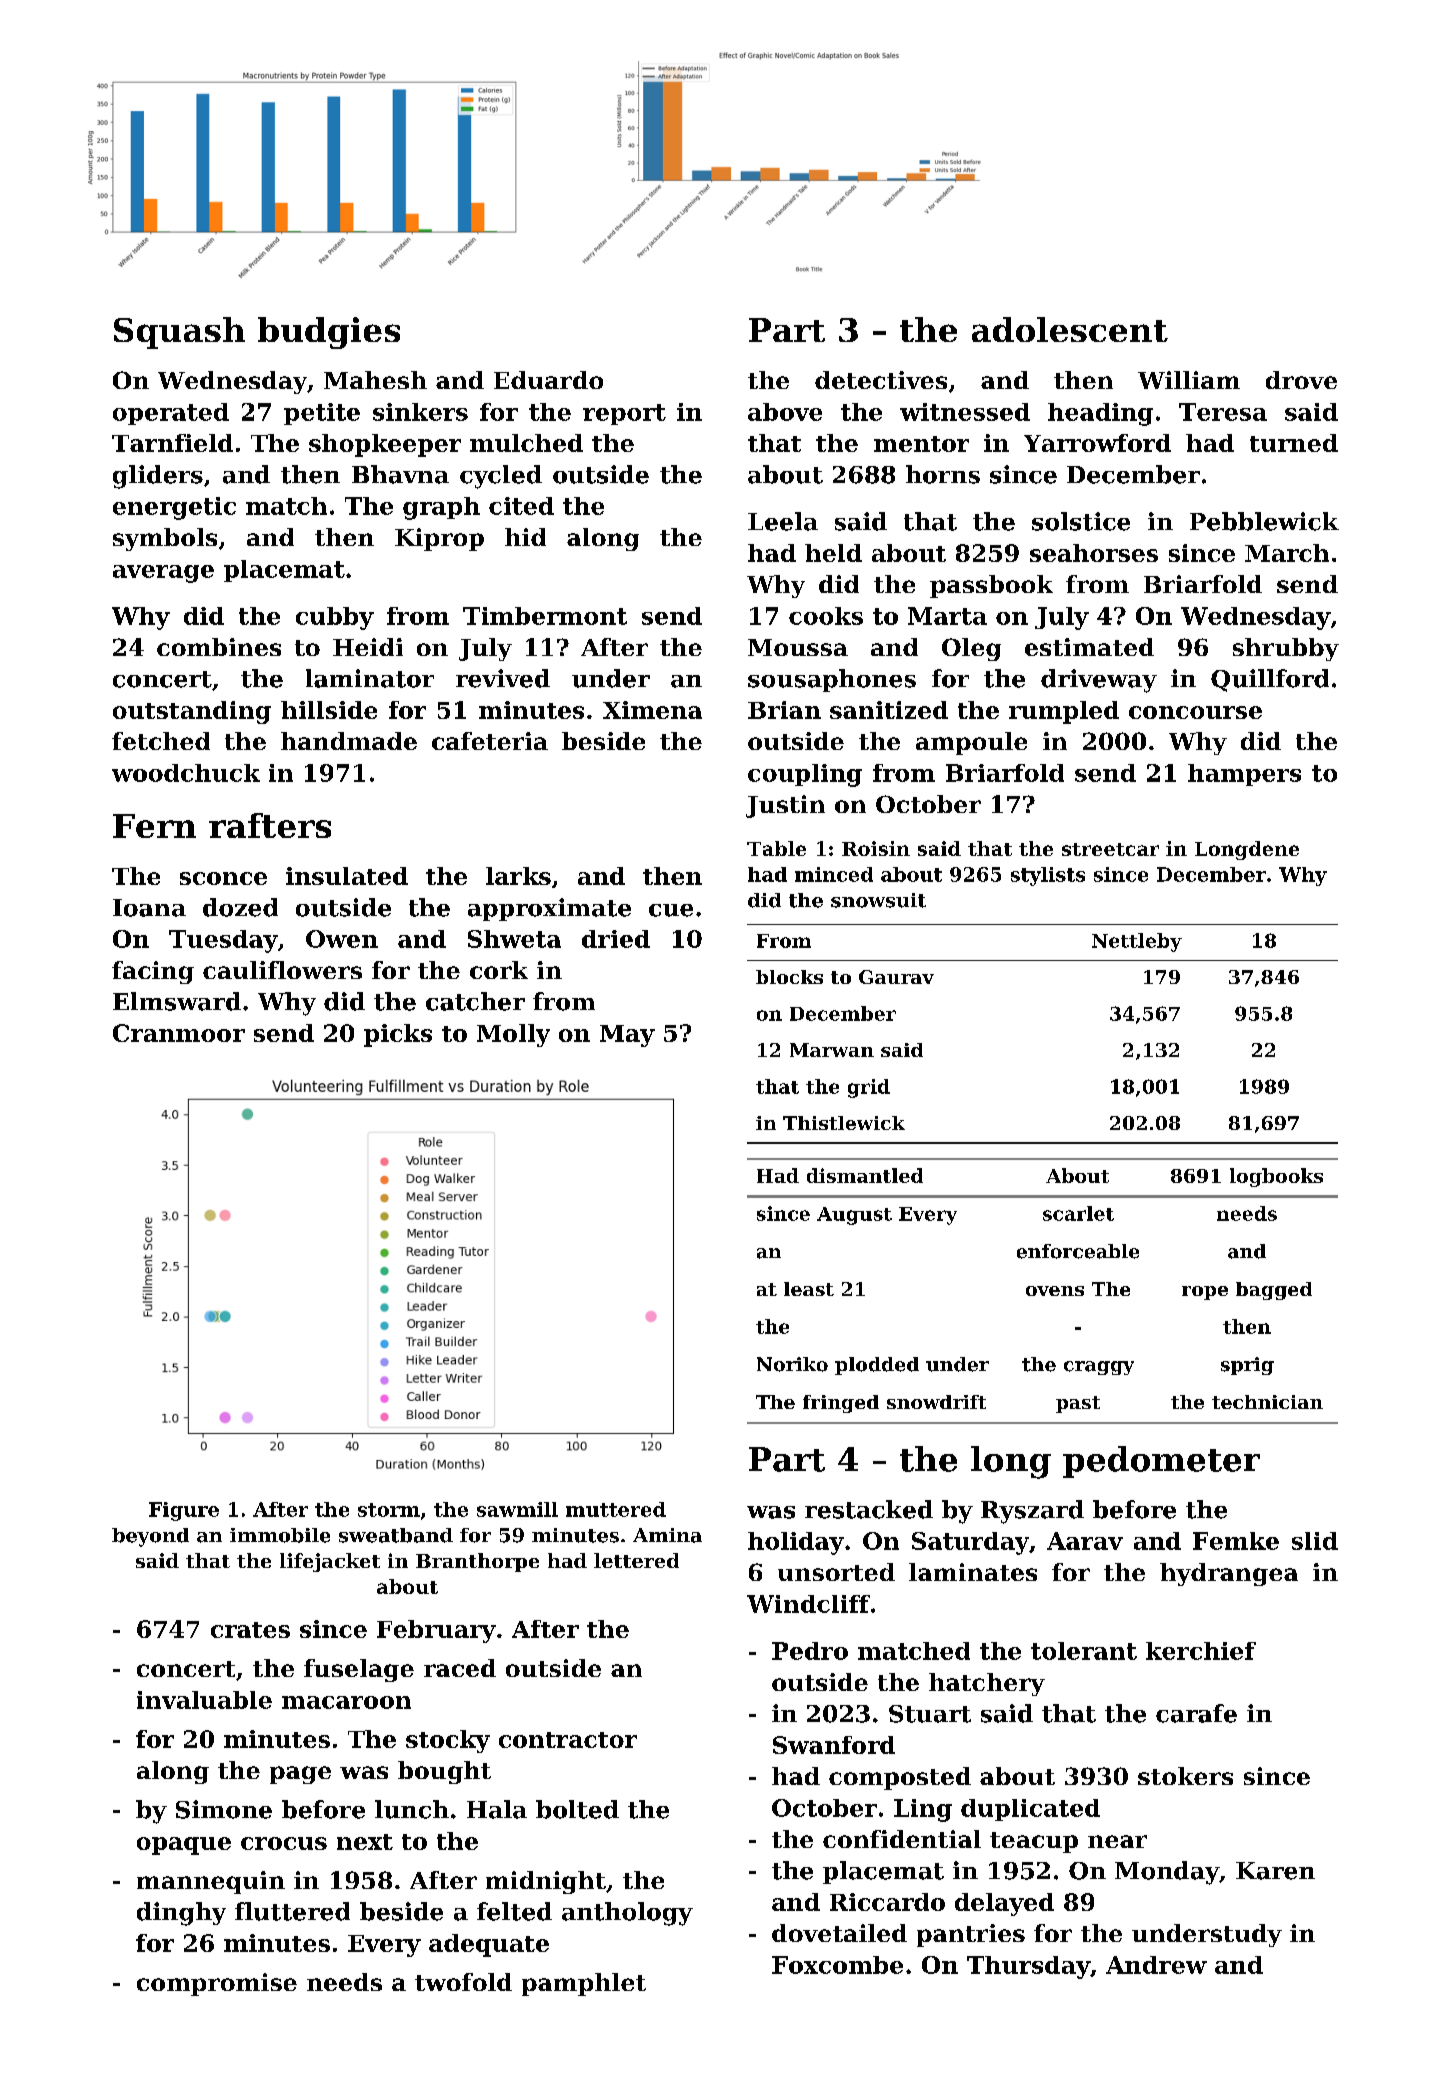  What do you see at coordinates (217, 1984) in the document?
I see `compromise` at bounding box center [217, 1984].
